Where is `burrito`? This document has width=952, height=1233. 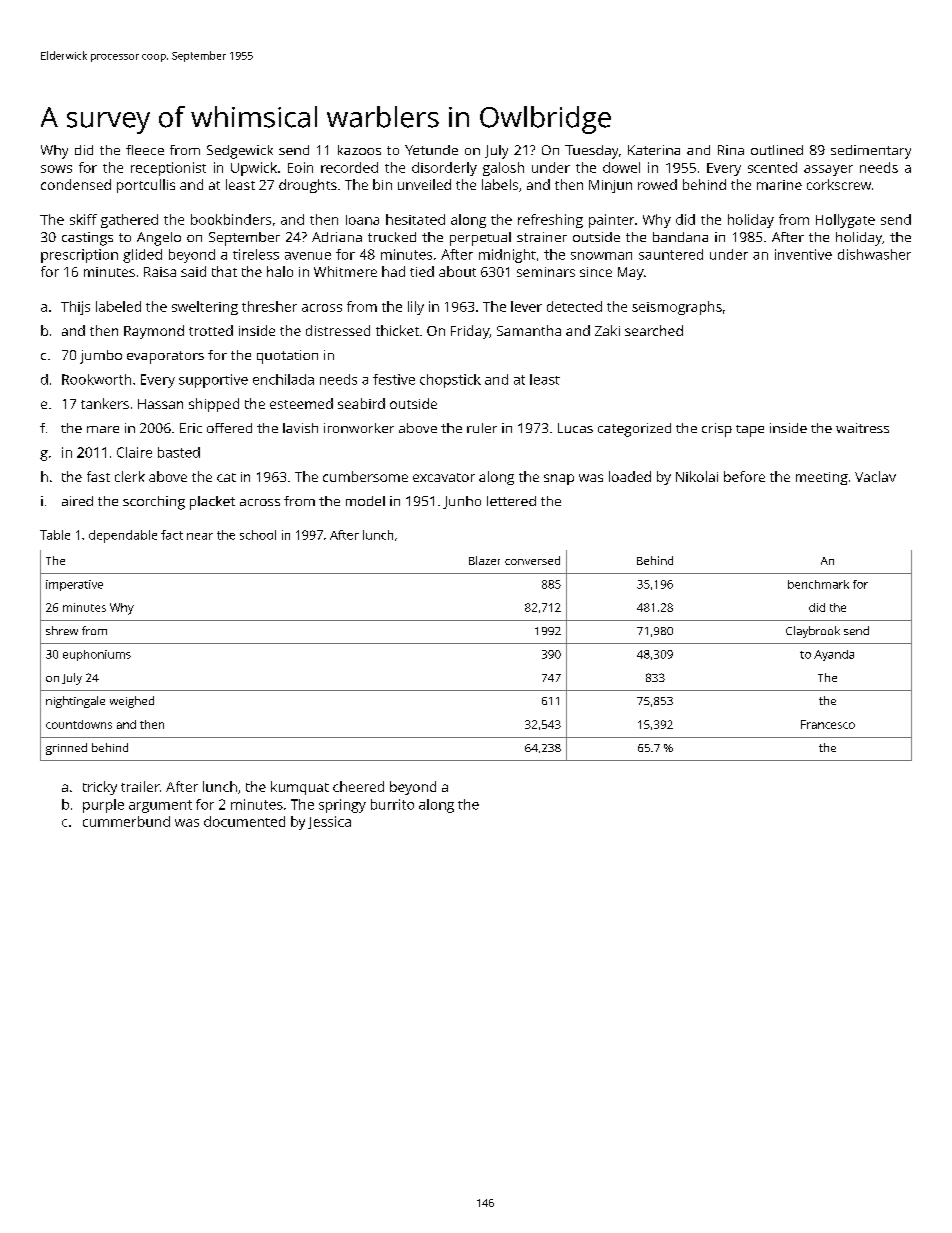 burrito is located at coordinates (392, 804).
